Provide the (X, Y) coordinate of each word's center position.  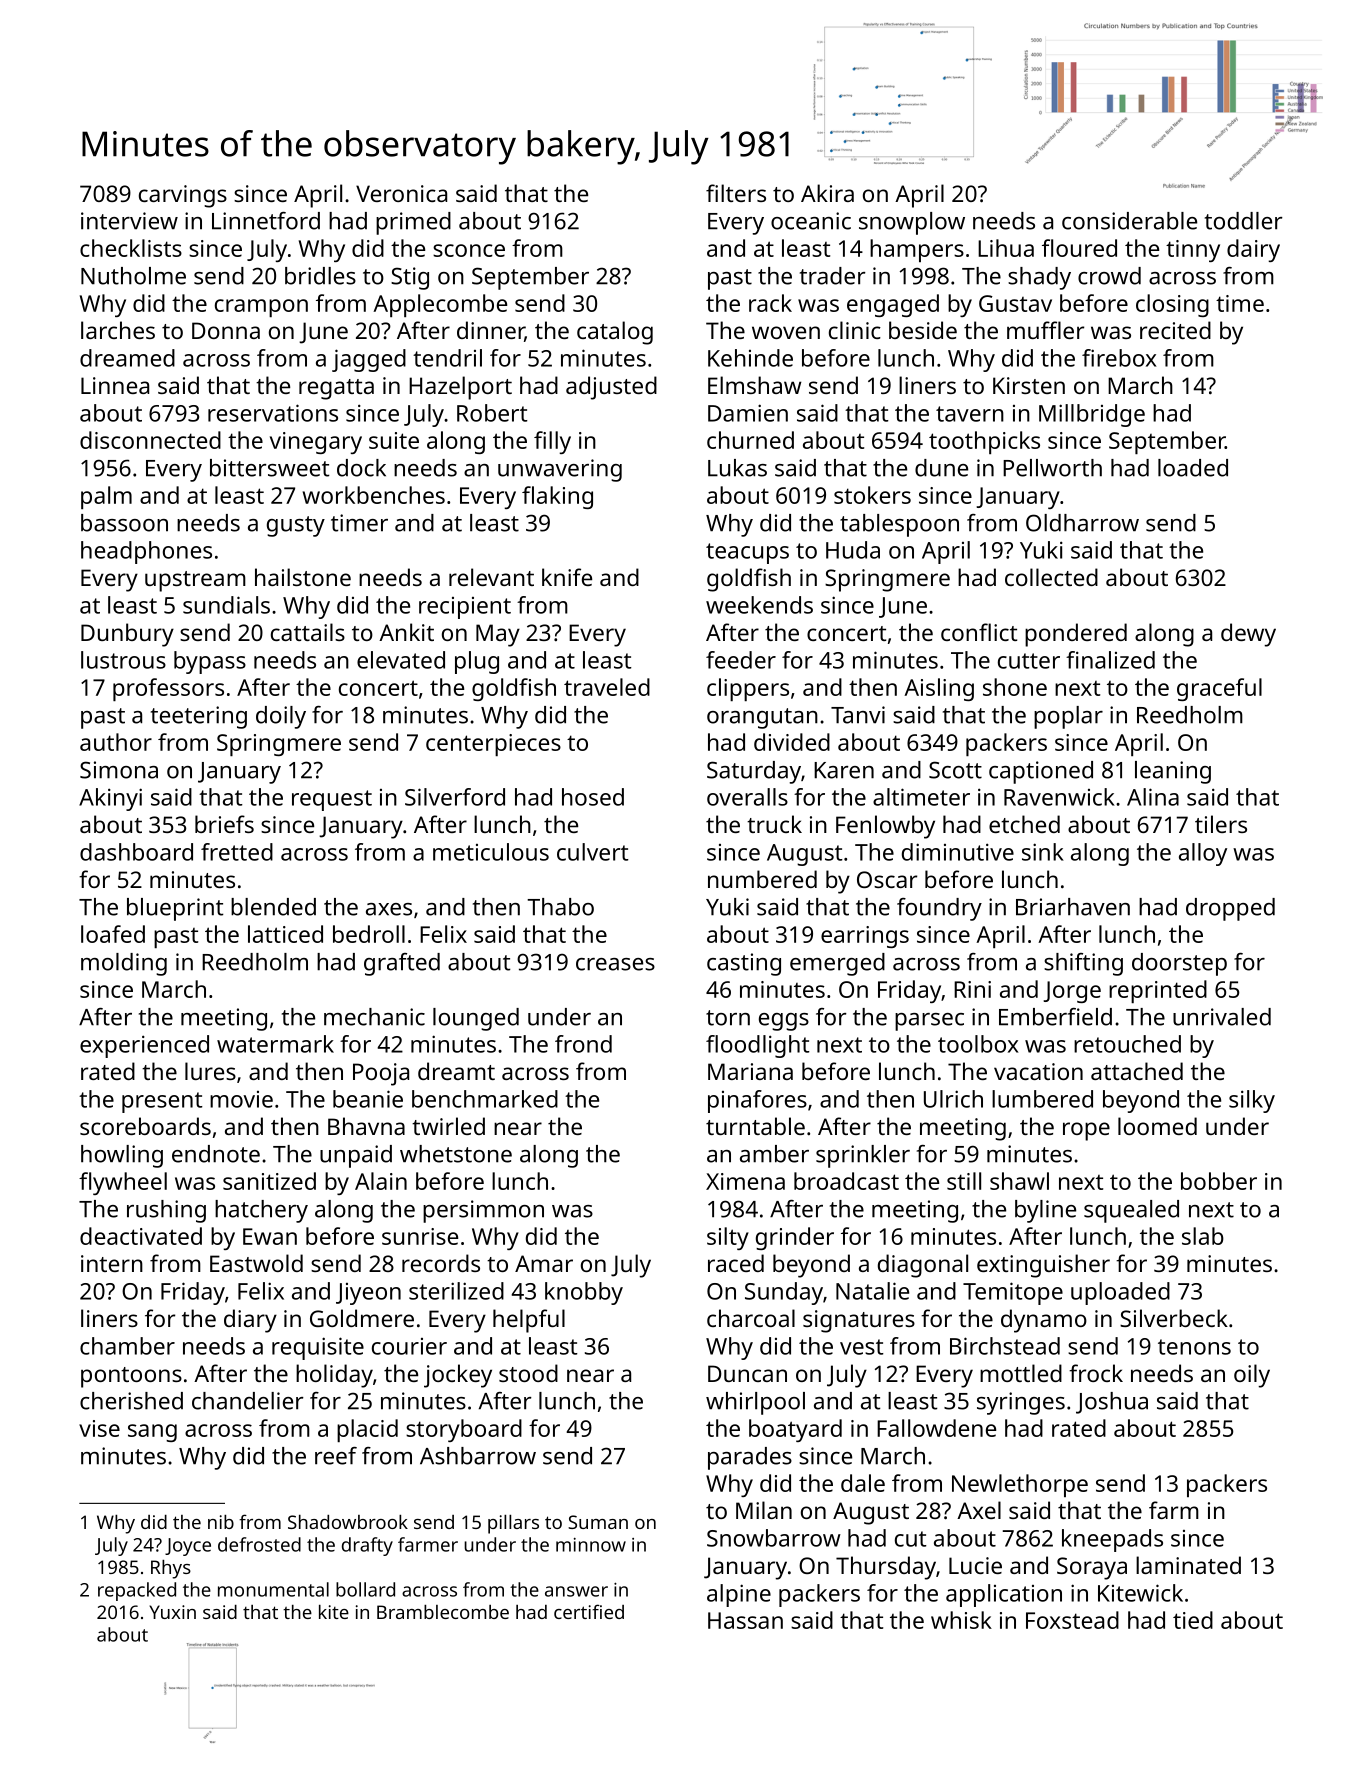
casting (744, 964)
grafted (402, 964)
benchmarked (485, 1099)
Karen (844, 770)
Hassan (745, 1620)
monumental (273, 1589)
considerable (1129, 221)
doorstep (1179, 964)
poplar (1068, 717)
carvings (183, 196)
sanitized (269, 1181)
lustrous (123, 660)
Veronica (401, 193)
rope (1086, 1131)
